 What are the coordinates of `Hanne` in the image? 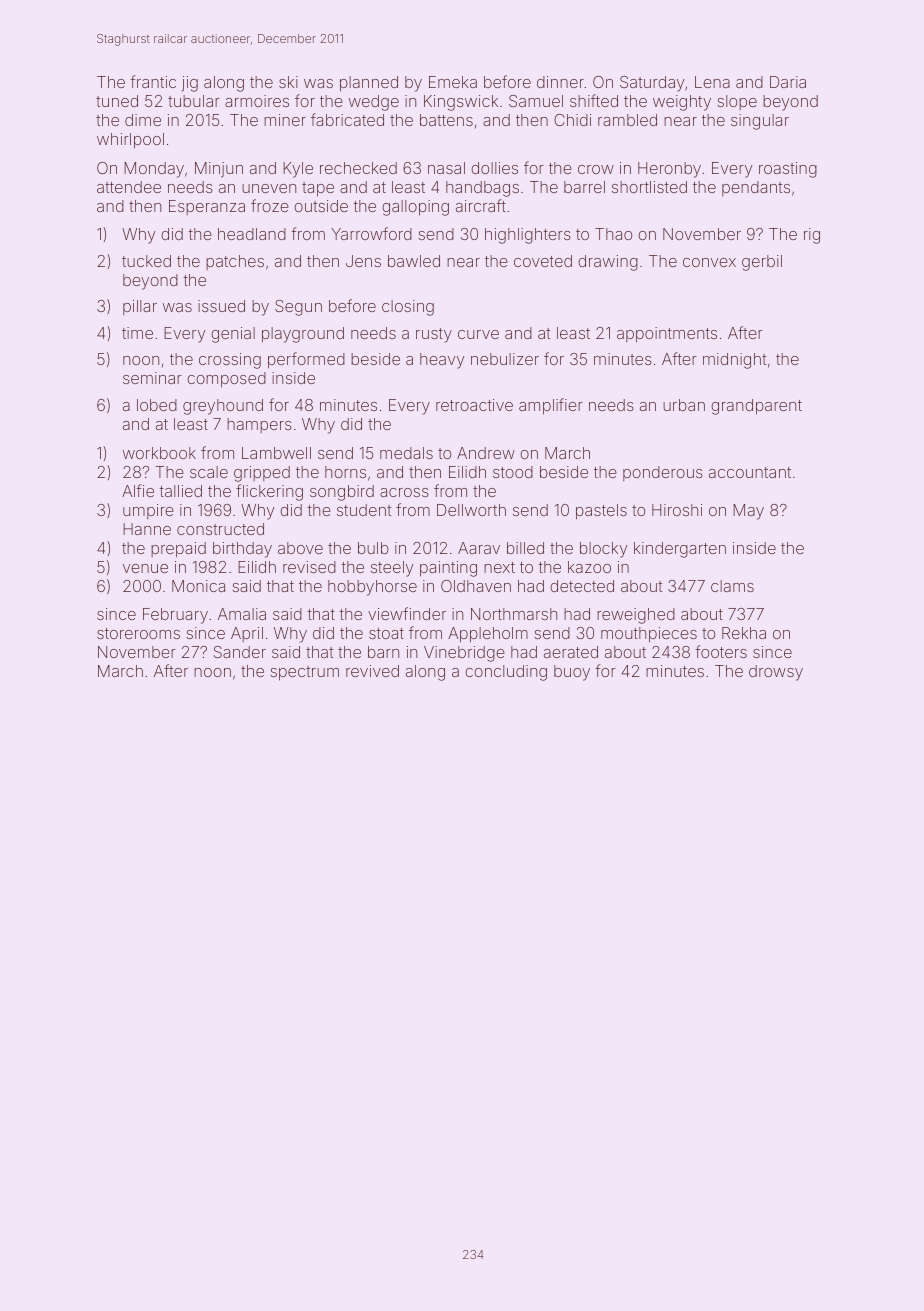 It's located at (147, 529).
